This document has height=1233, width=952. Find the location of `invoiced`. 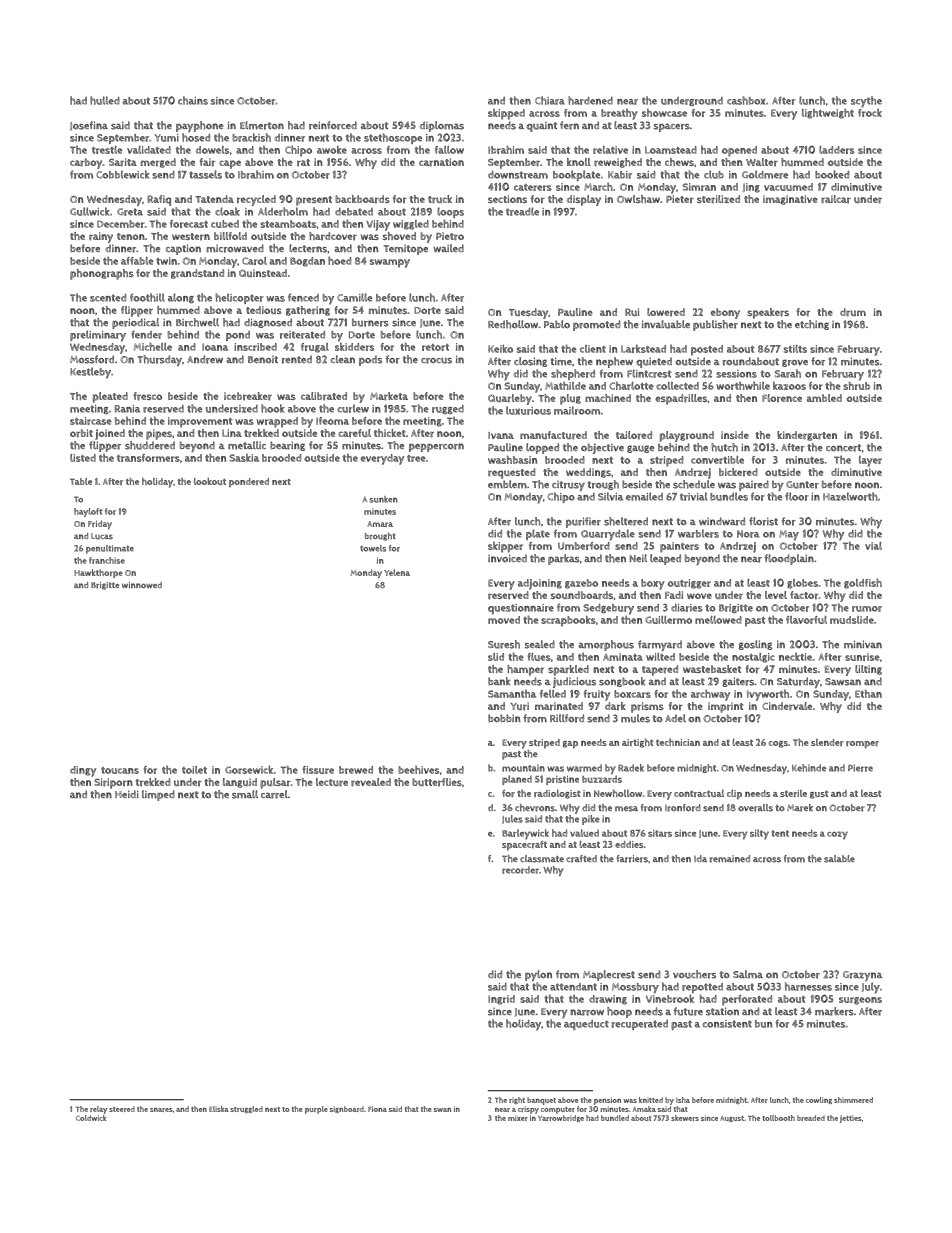

invoiced is located at coordinates (507, 558).
